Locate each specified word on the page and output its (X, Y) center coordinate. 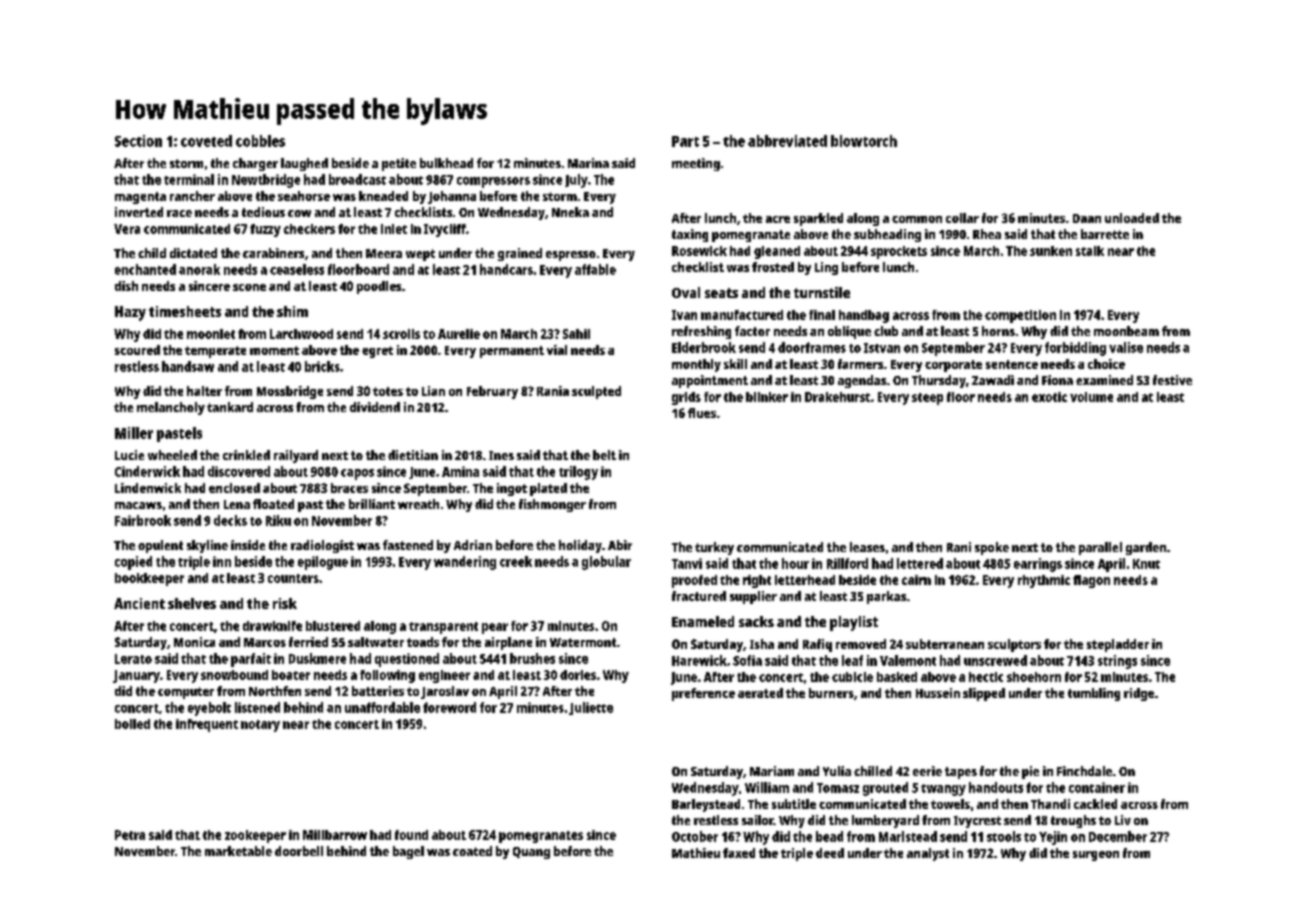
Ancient (139, 603)
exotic (1049, 397)
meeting (696, 164)
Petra (130, 835)
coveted (206, 141)
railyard (296, 456)
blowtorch (864, 141)
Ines (501, 455)
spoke (992, 548)
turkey (714, 548)
